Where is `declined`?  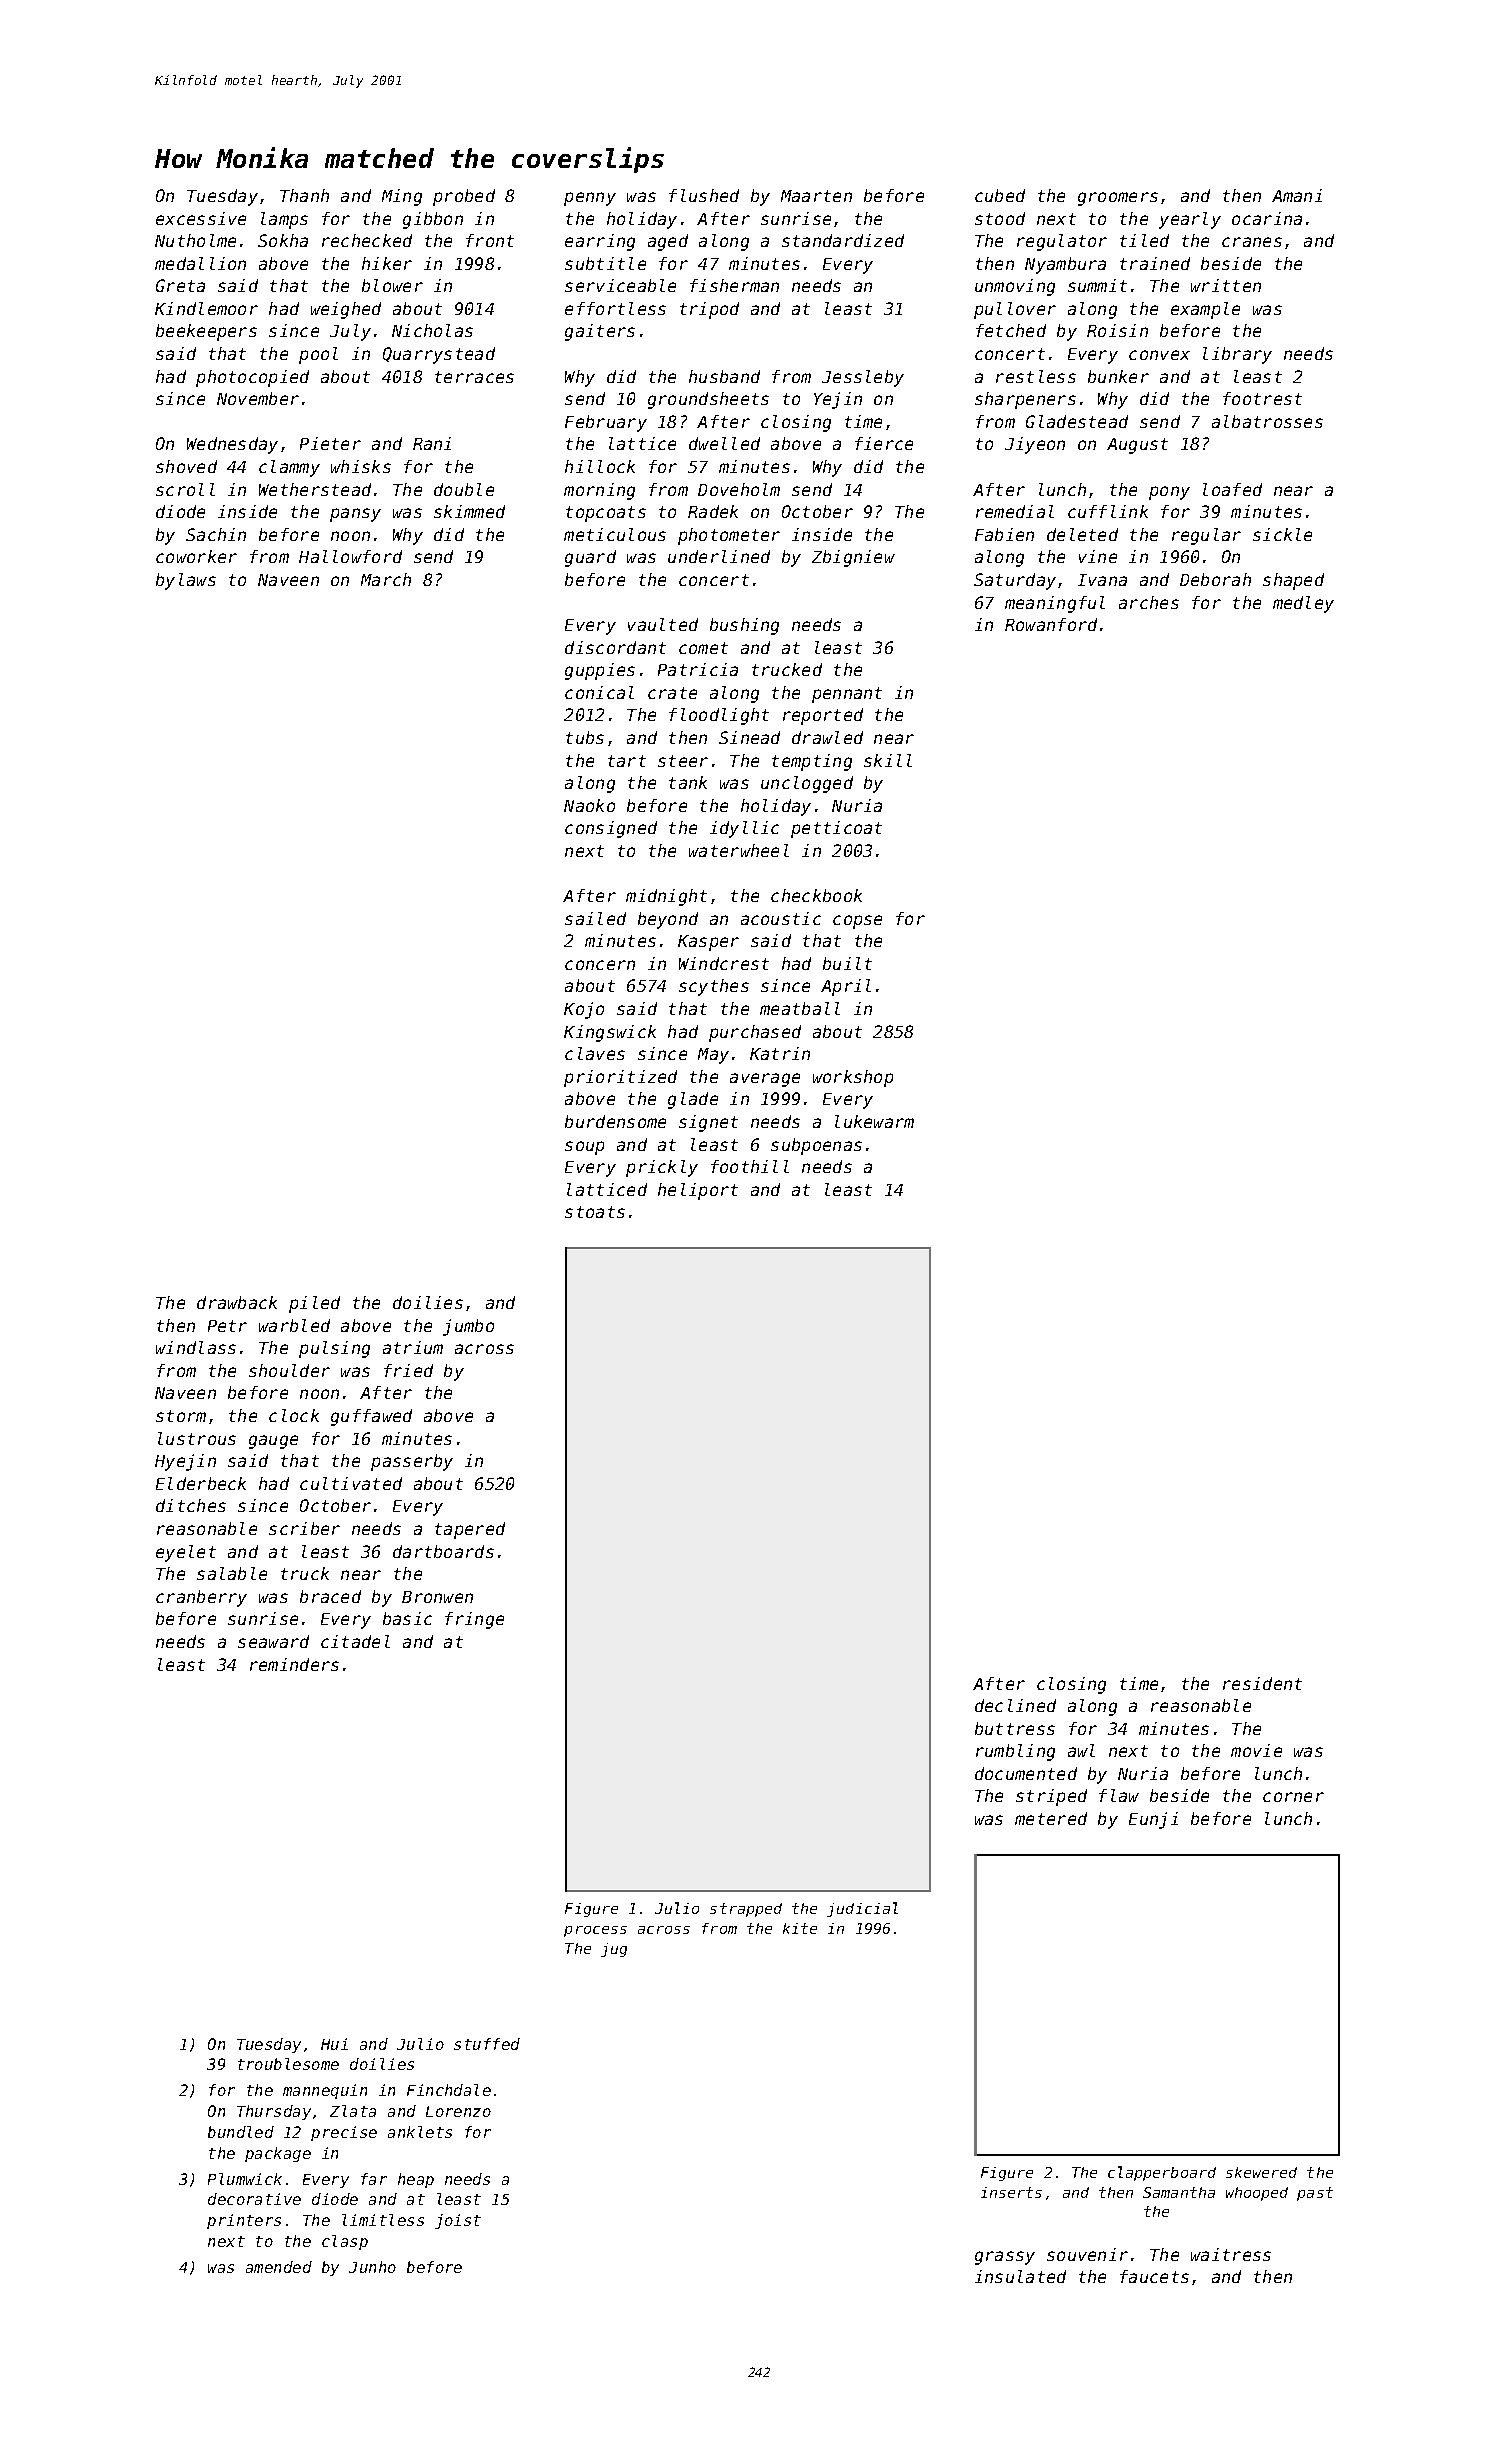
declined is located at coordinates (1015, 1705).
